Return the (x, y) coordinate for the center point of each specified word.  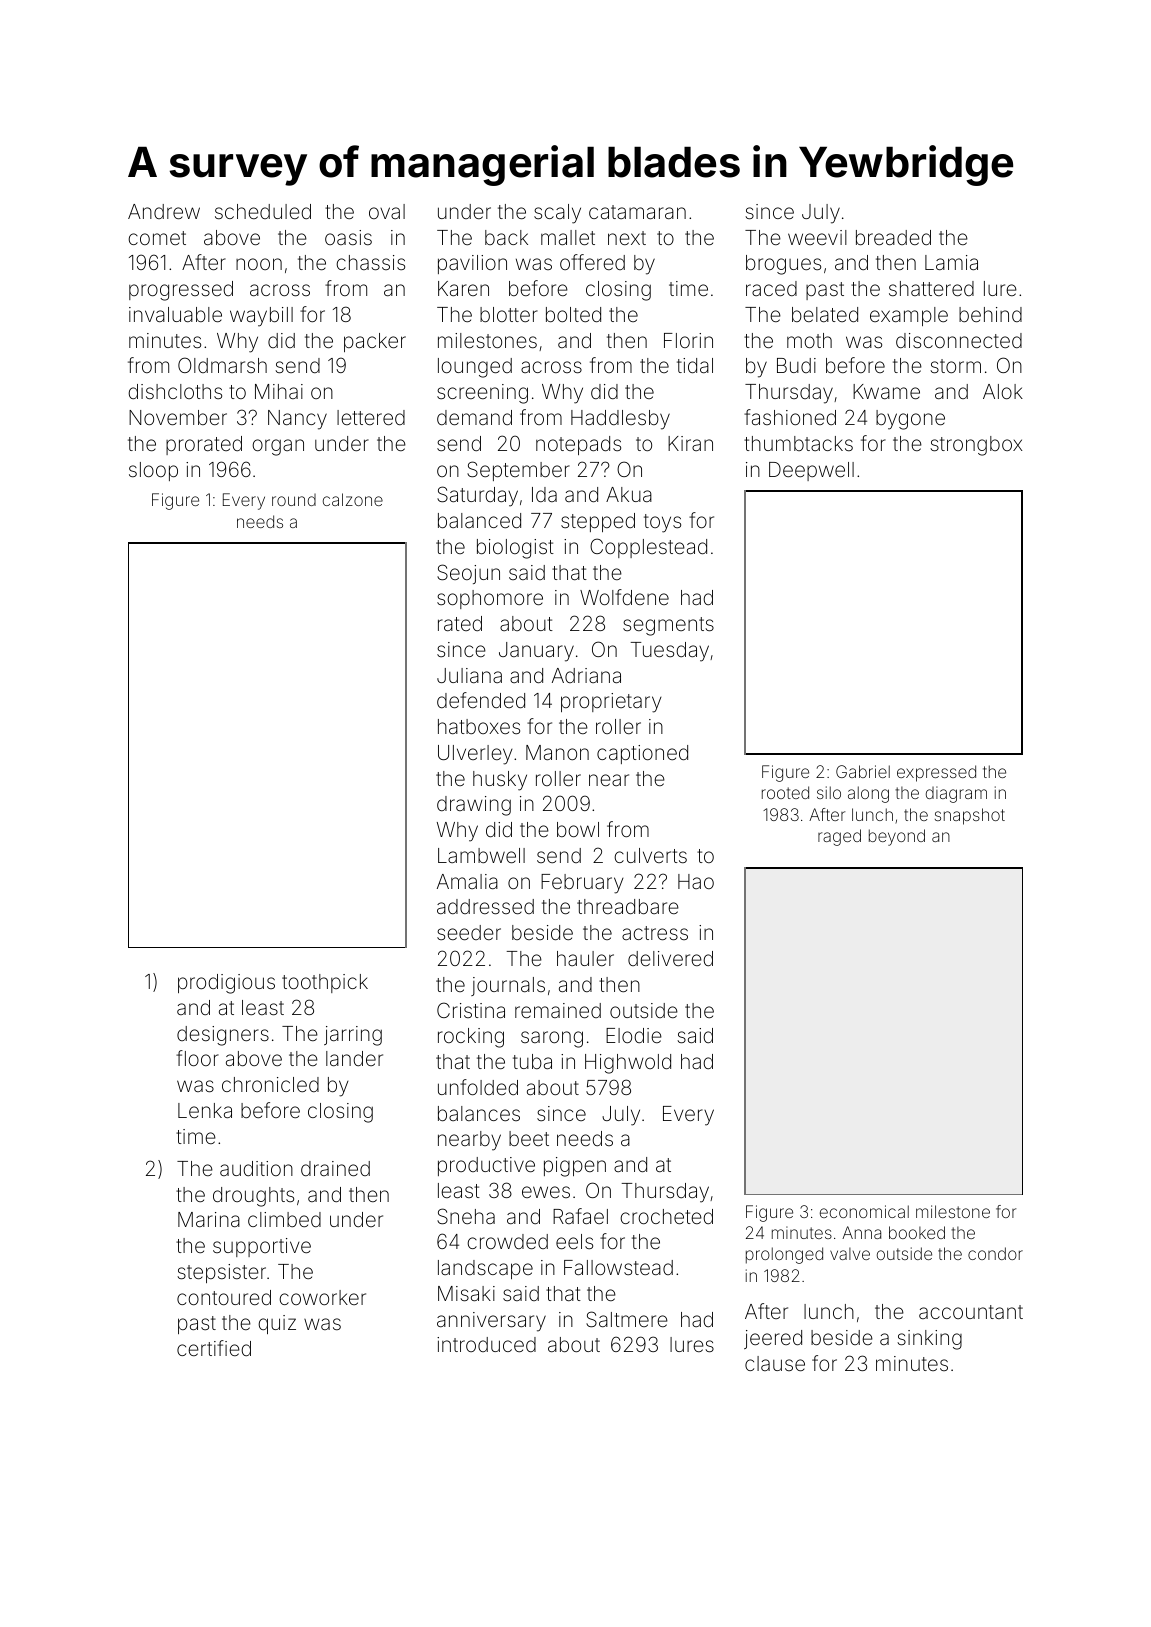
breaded (893, 237)
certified (214, 1348)
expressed (936, 773)
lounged (475, 368)
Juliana (469, 675)
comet (157, 238)
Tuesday (670, 652)
